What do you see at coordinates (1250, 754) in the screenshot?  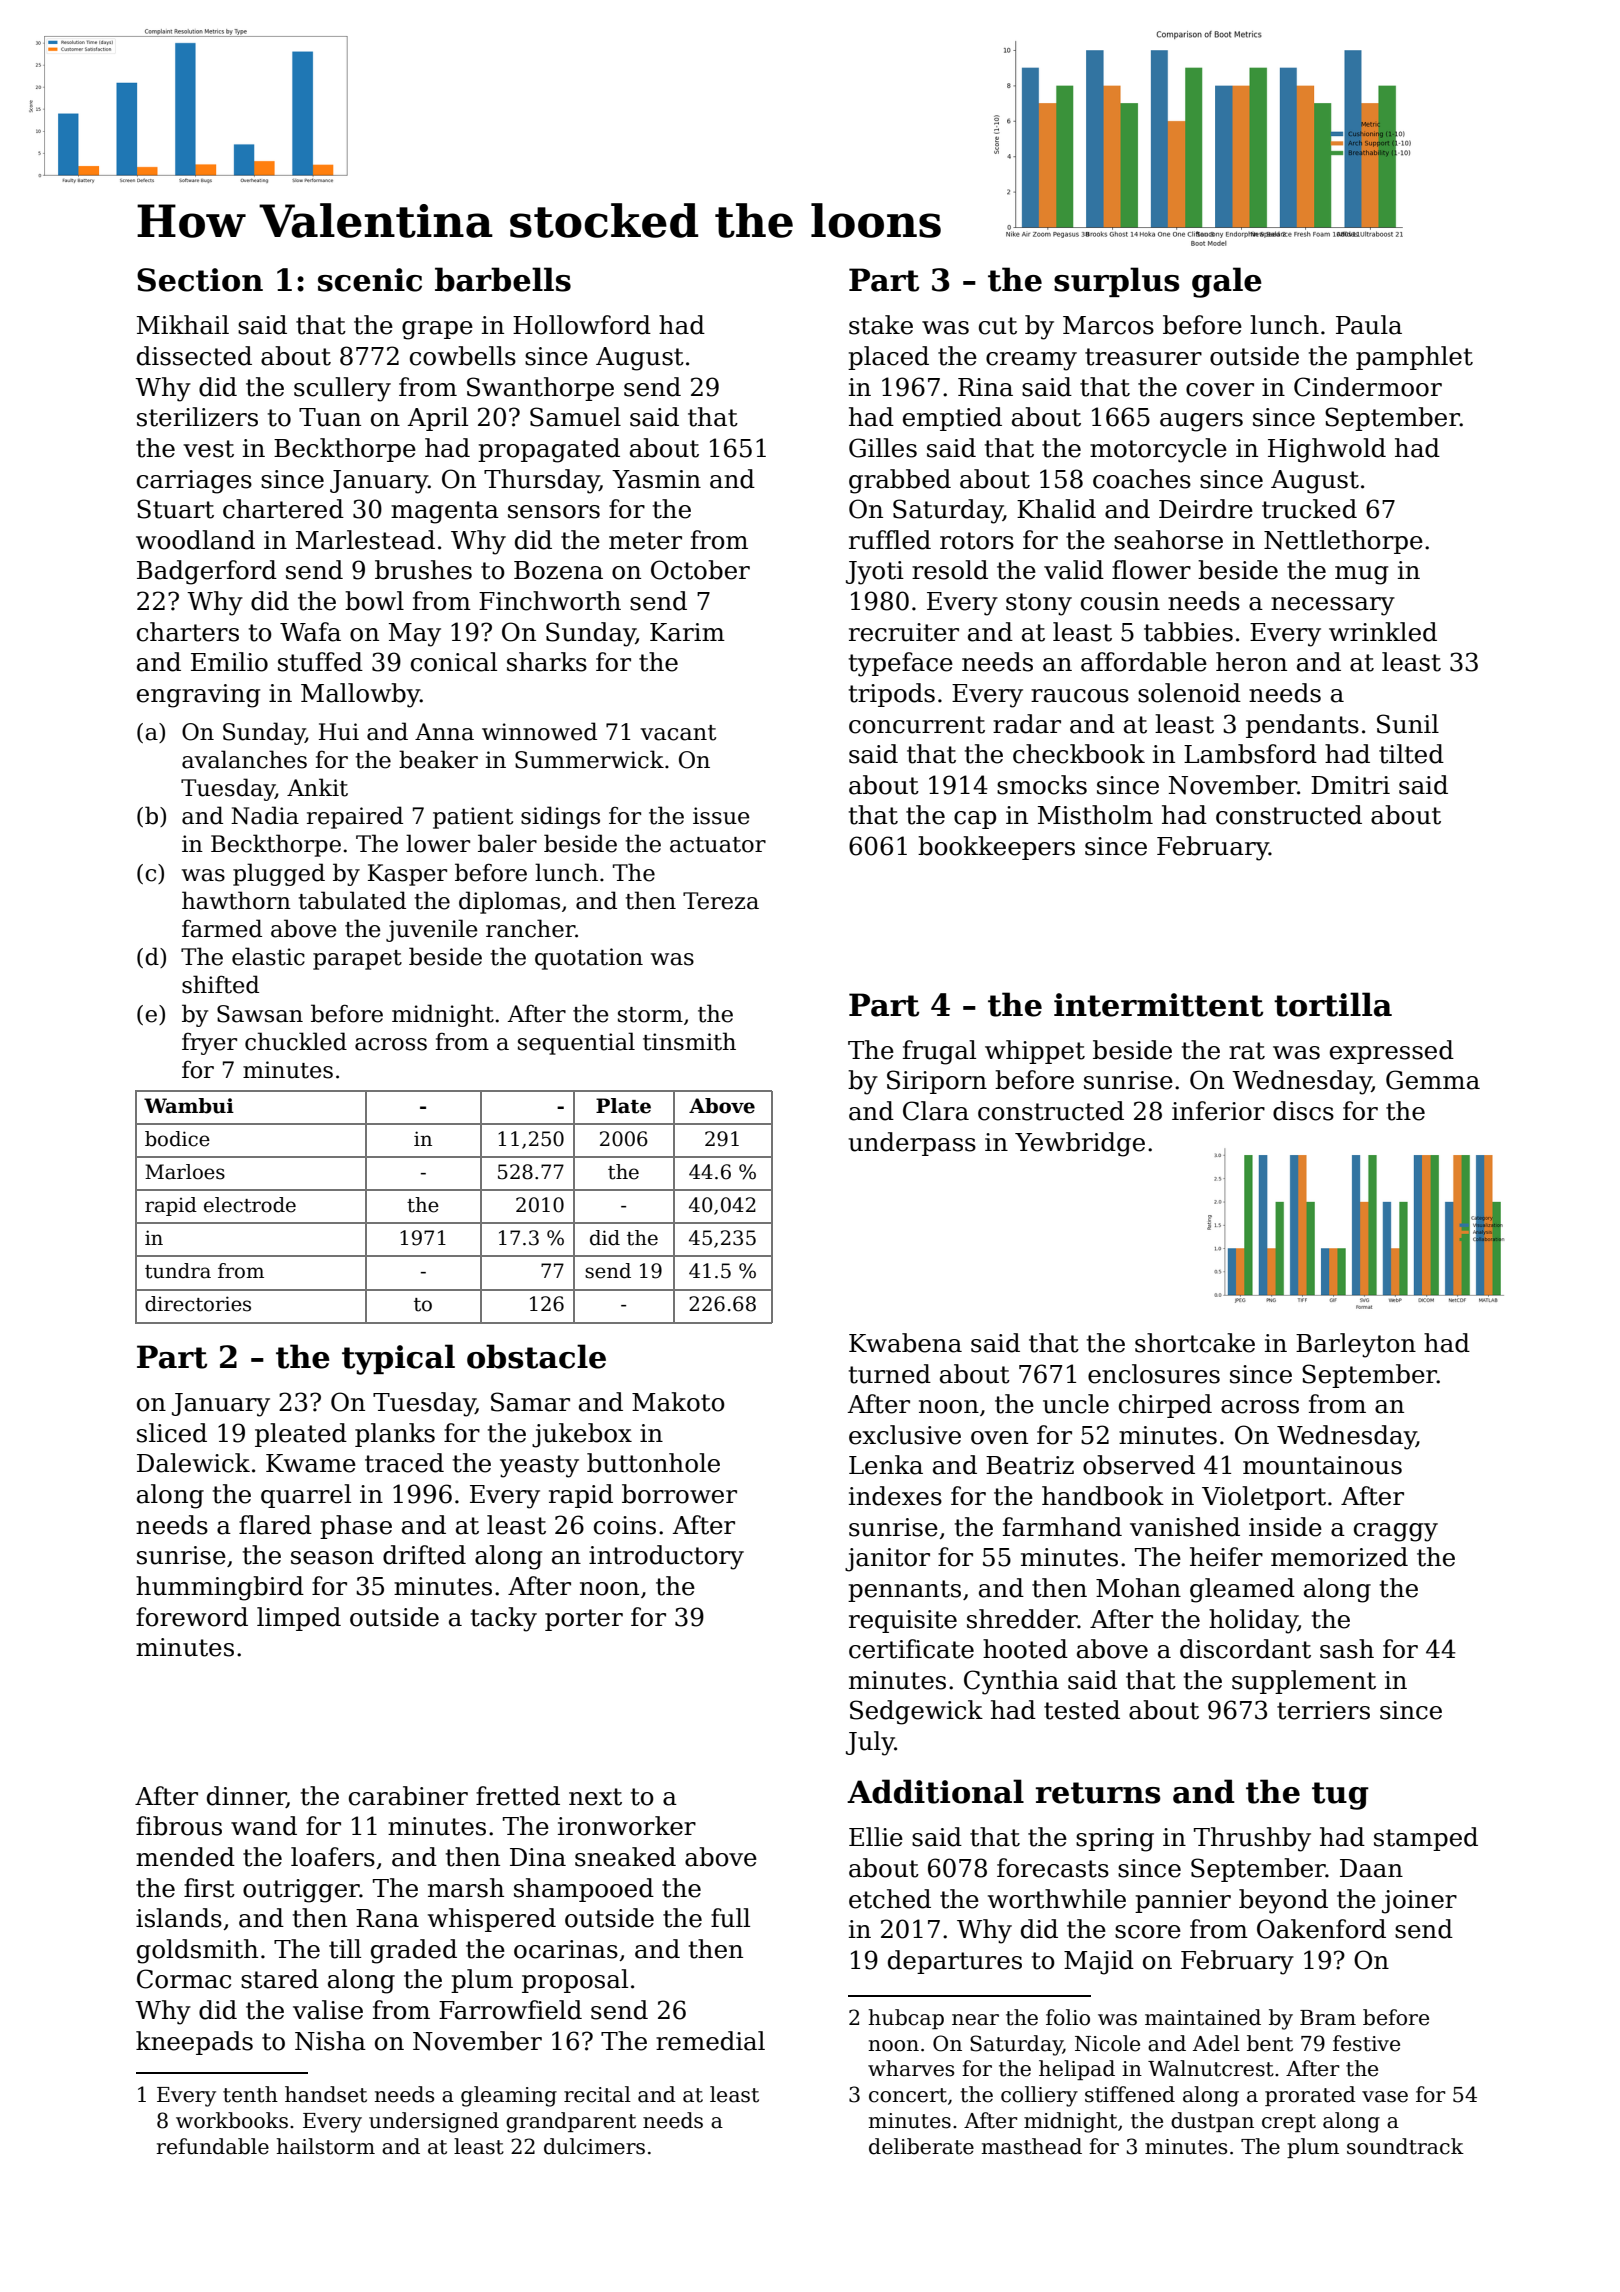 I see `Lambsford` at bounding box center [1250, 754].
